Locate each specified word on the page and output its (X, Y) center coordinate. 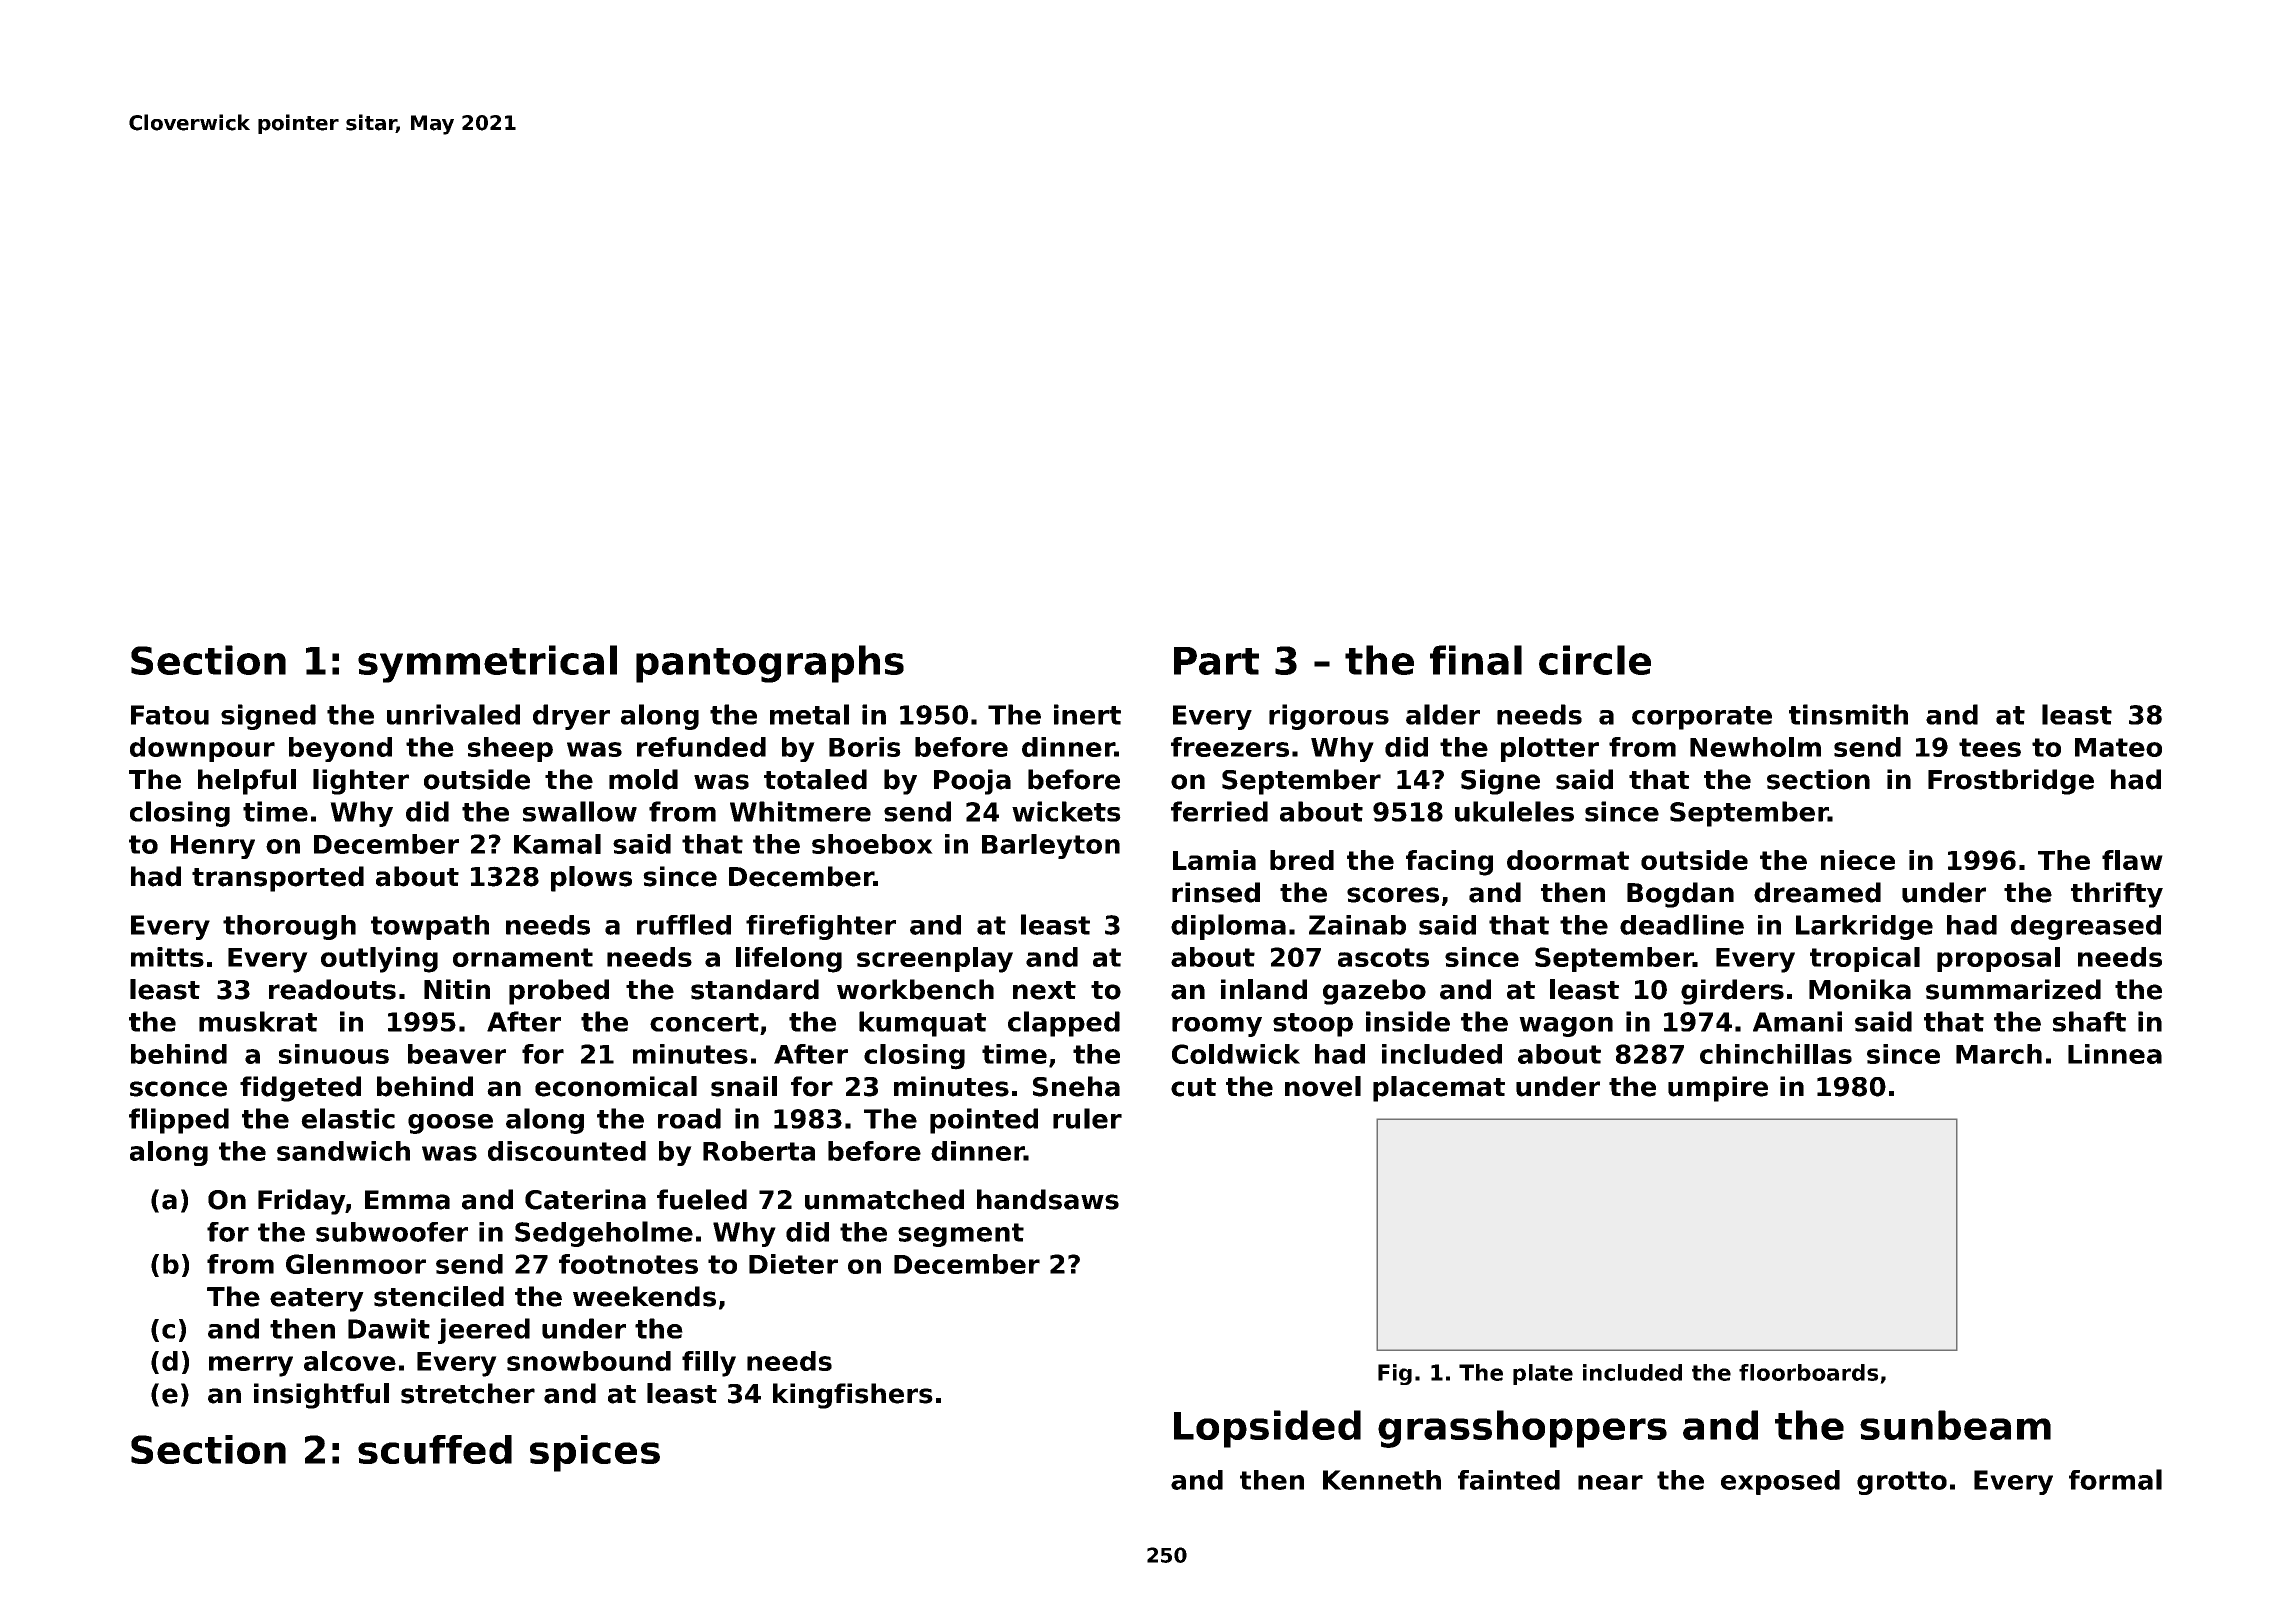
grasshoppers (1522, 1429)
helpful (247, 782)
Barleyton (1051, 846)
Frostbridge (2011, 782)
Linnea (2115, 1054)
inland (1264, 989)
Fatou (170, 715)
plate (1543, 1374)
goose (450, 1124)
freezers (1230, 747)
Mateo (2118, 747)
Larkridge (1864, 927)
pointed (984, 1121)
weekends (644, 1296)
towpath (430, 927)
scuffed (435, 1449)
